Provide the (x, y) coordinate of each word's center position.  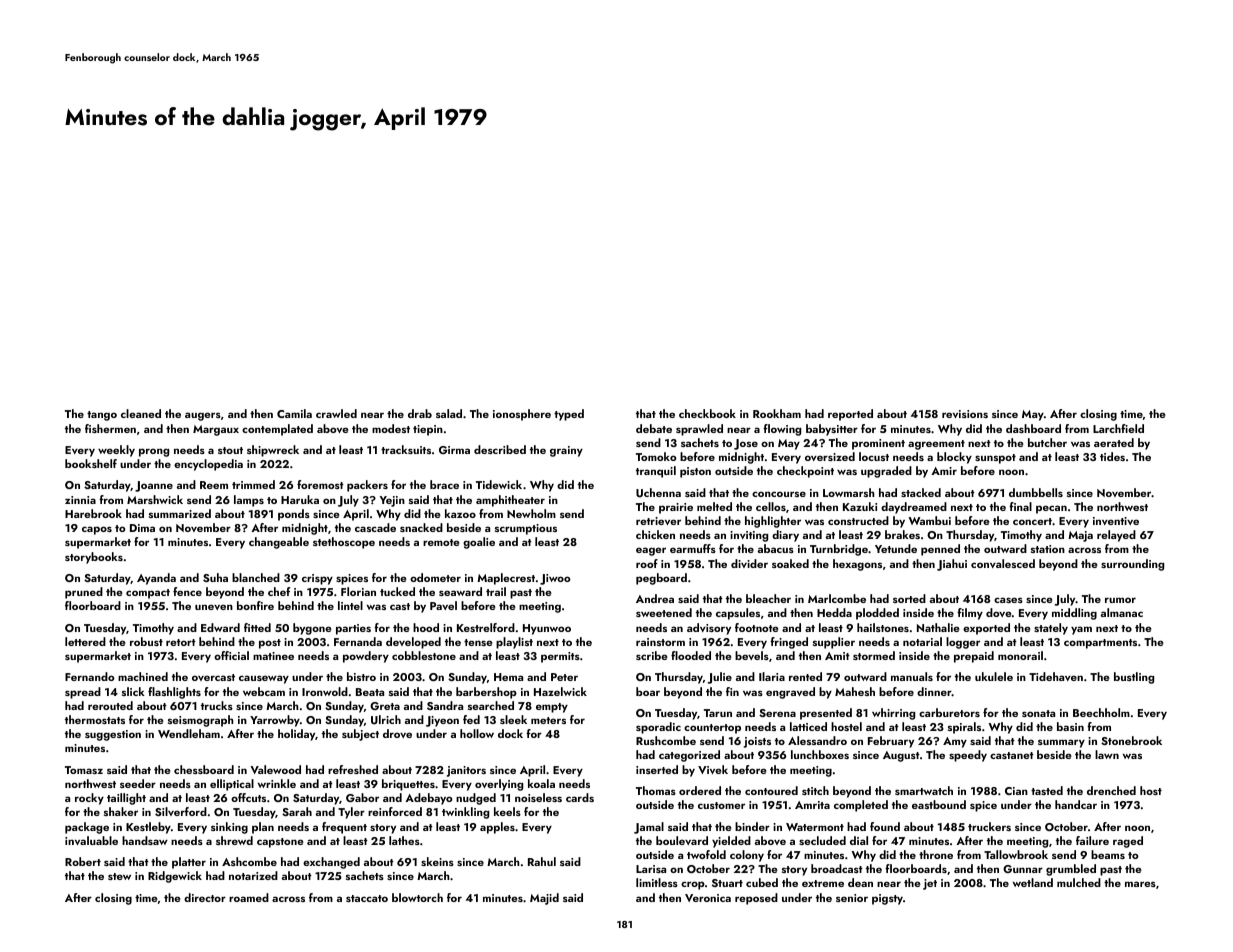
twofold (706, 854)
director (205, 897)
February (891, 742)
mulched (1079, 882)
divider (749, 563)
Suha (215, 577)
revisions (965, 414)
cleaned (141, 413)
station (1048, 549)
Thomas (656, 790)
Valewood (275, 769)
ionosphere (522, 415)
